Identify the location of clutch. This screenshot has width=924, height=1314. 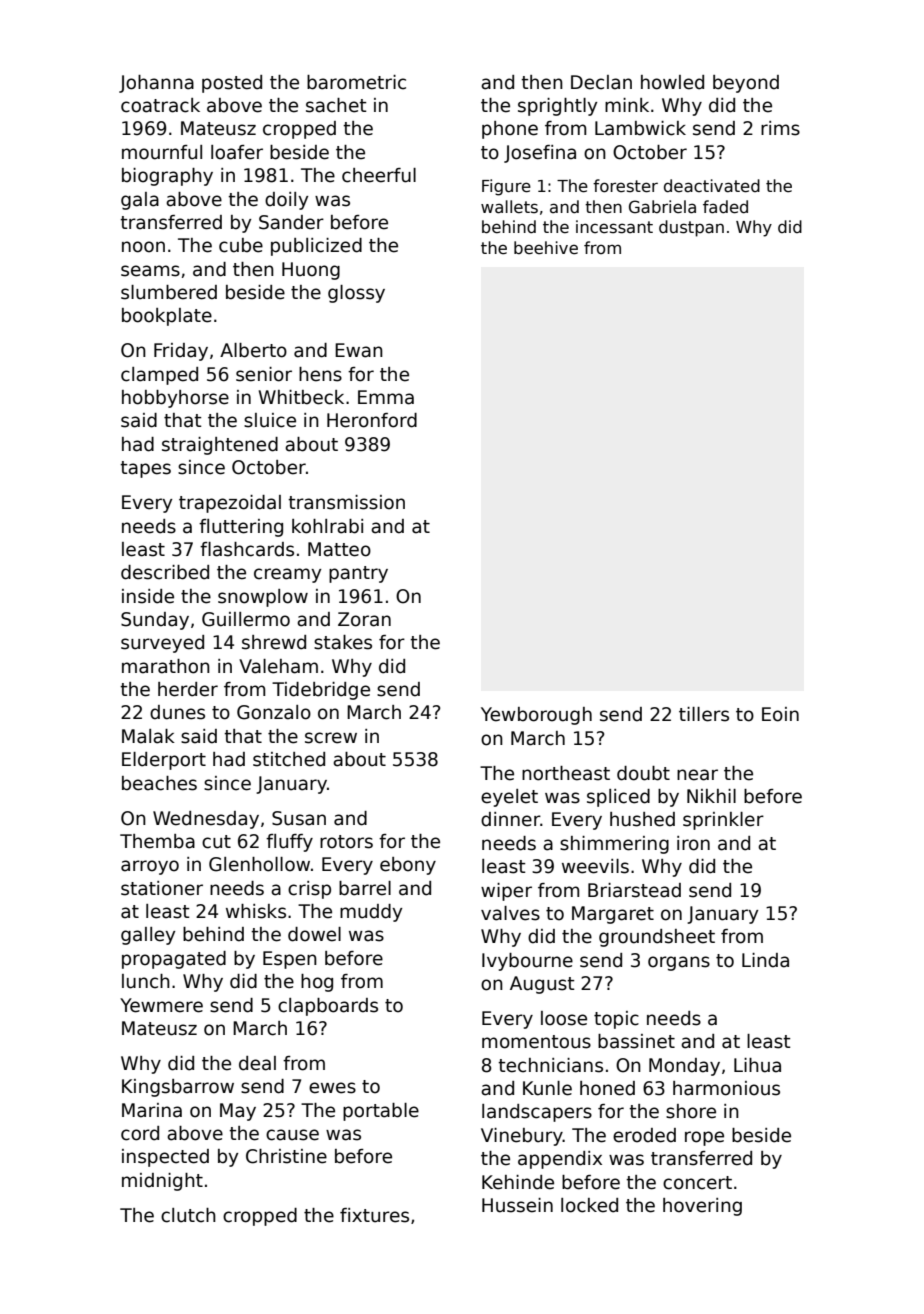
(188, 1215).
